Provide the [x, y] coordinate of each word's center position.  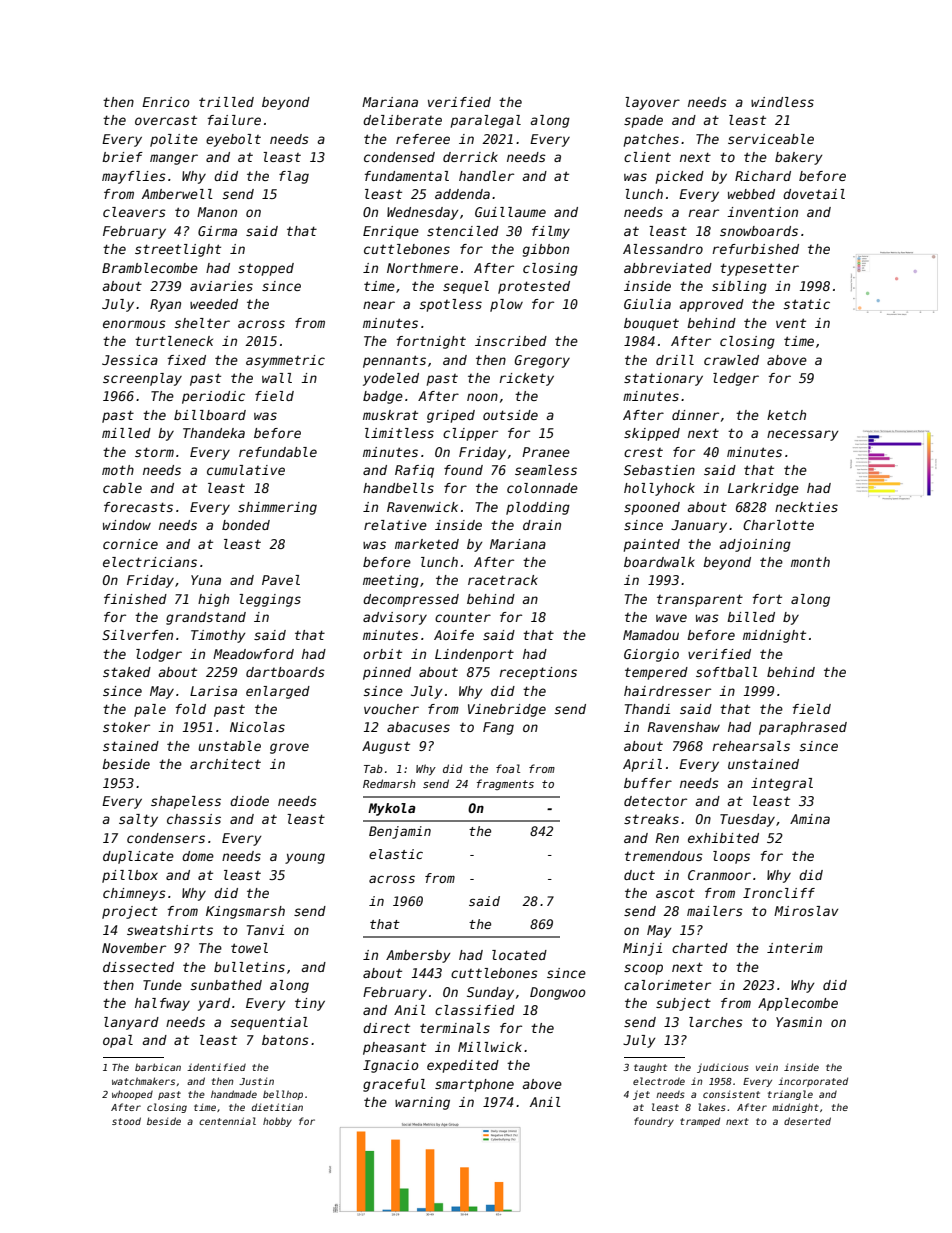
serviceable [771, 139]
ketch [786, 415]
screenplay [142, 379]
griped [451, 416]
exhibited [723, 838]
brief [122, 157]
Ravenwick [422, 507]
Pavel [281, 580]
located [519, 955]
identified [216, 1067]
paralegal [486, 121]
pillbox [130, 876]
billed [751, 617]
